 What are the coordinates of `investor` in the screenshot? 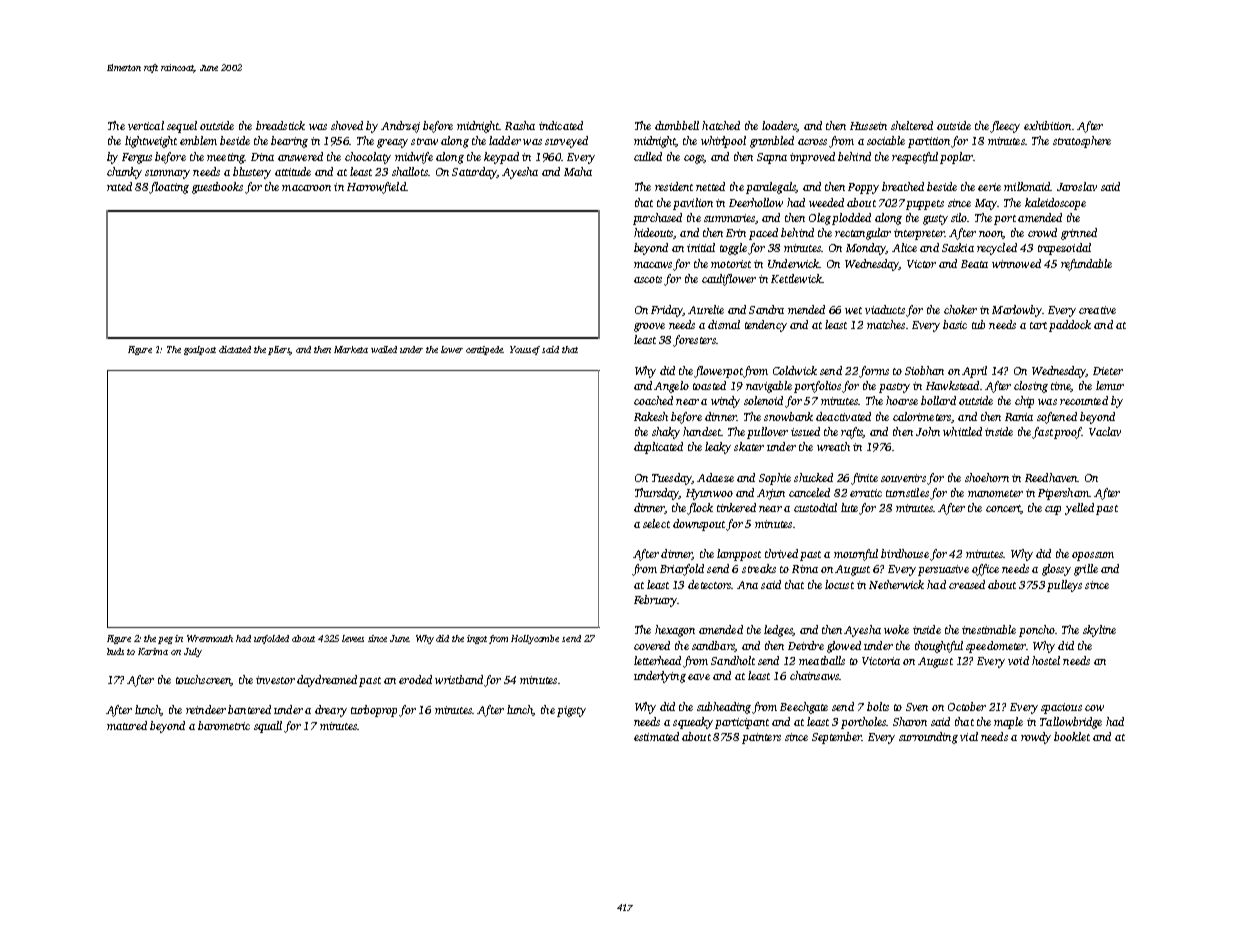 It's located at (275, 680).
